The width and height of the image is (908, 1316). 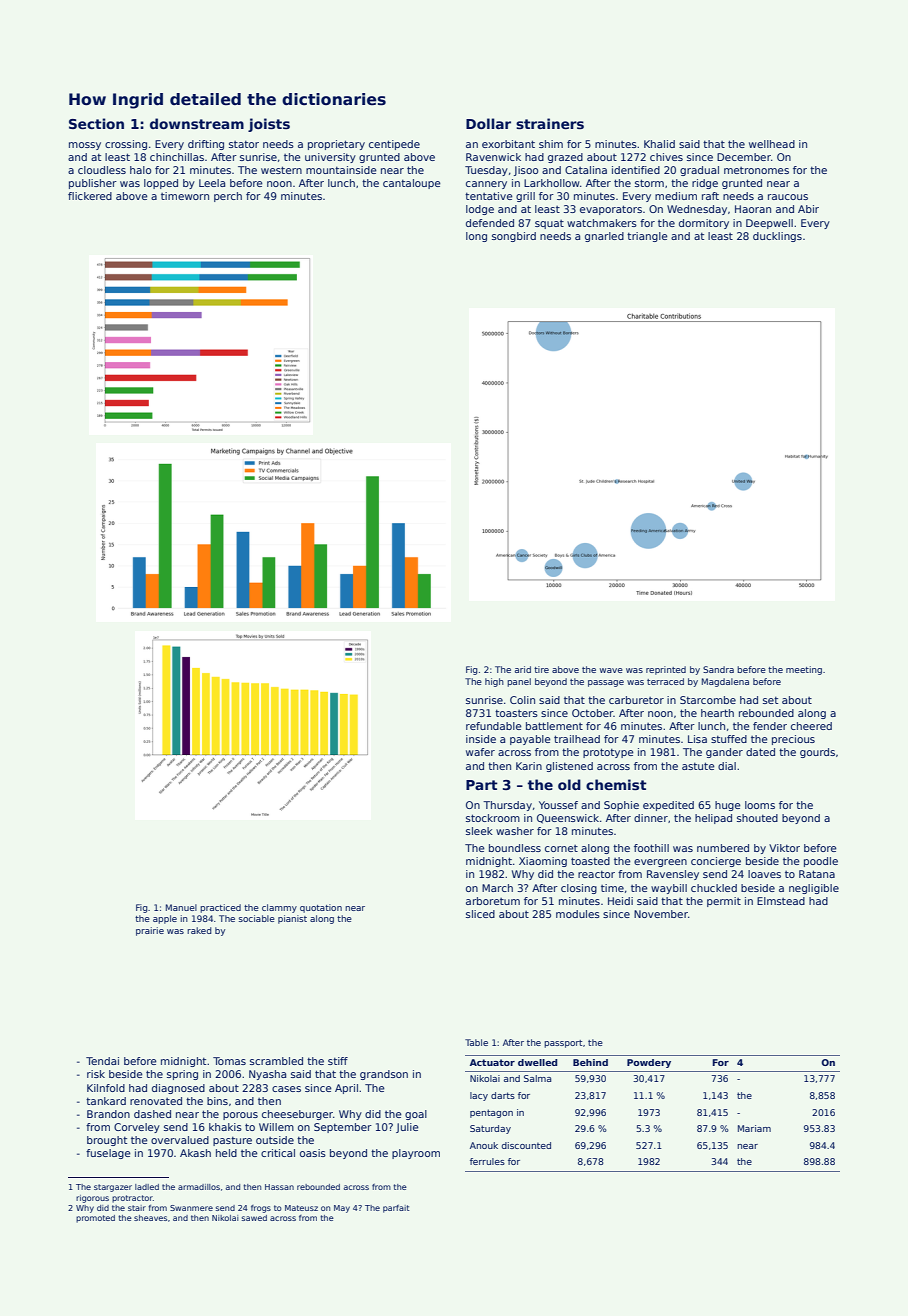 I want to click on Heidi, so click(x=620, y=901).
